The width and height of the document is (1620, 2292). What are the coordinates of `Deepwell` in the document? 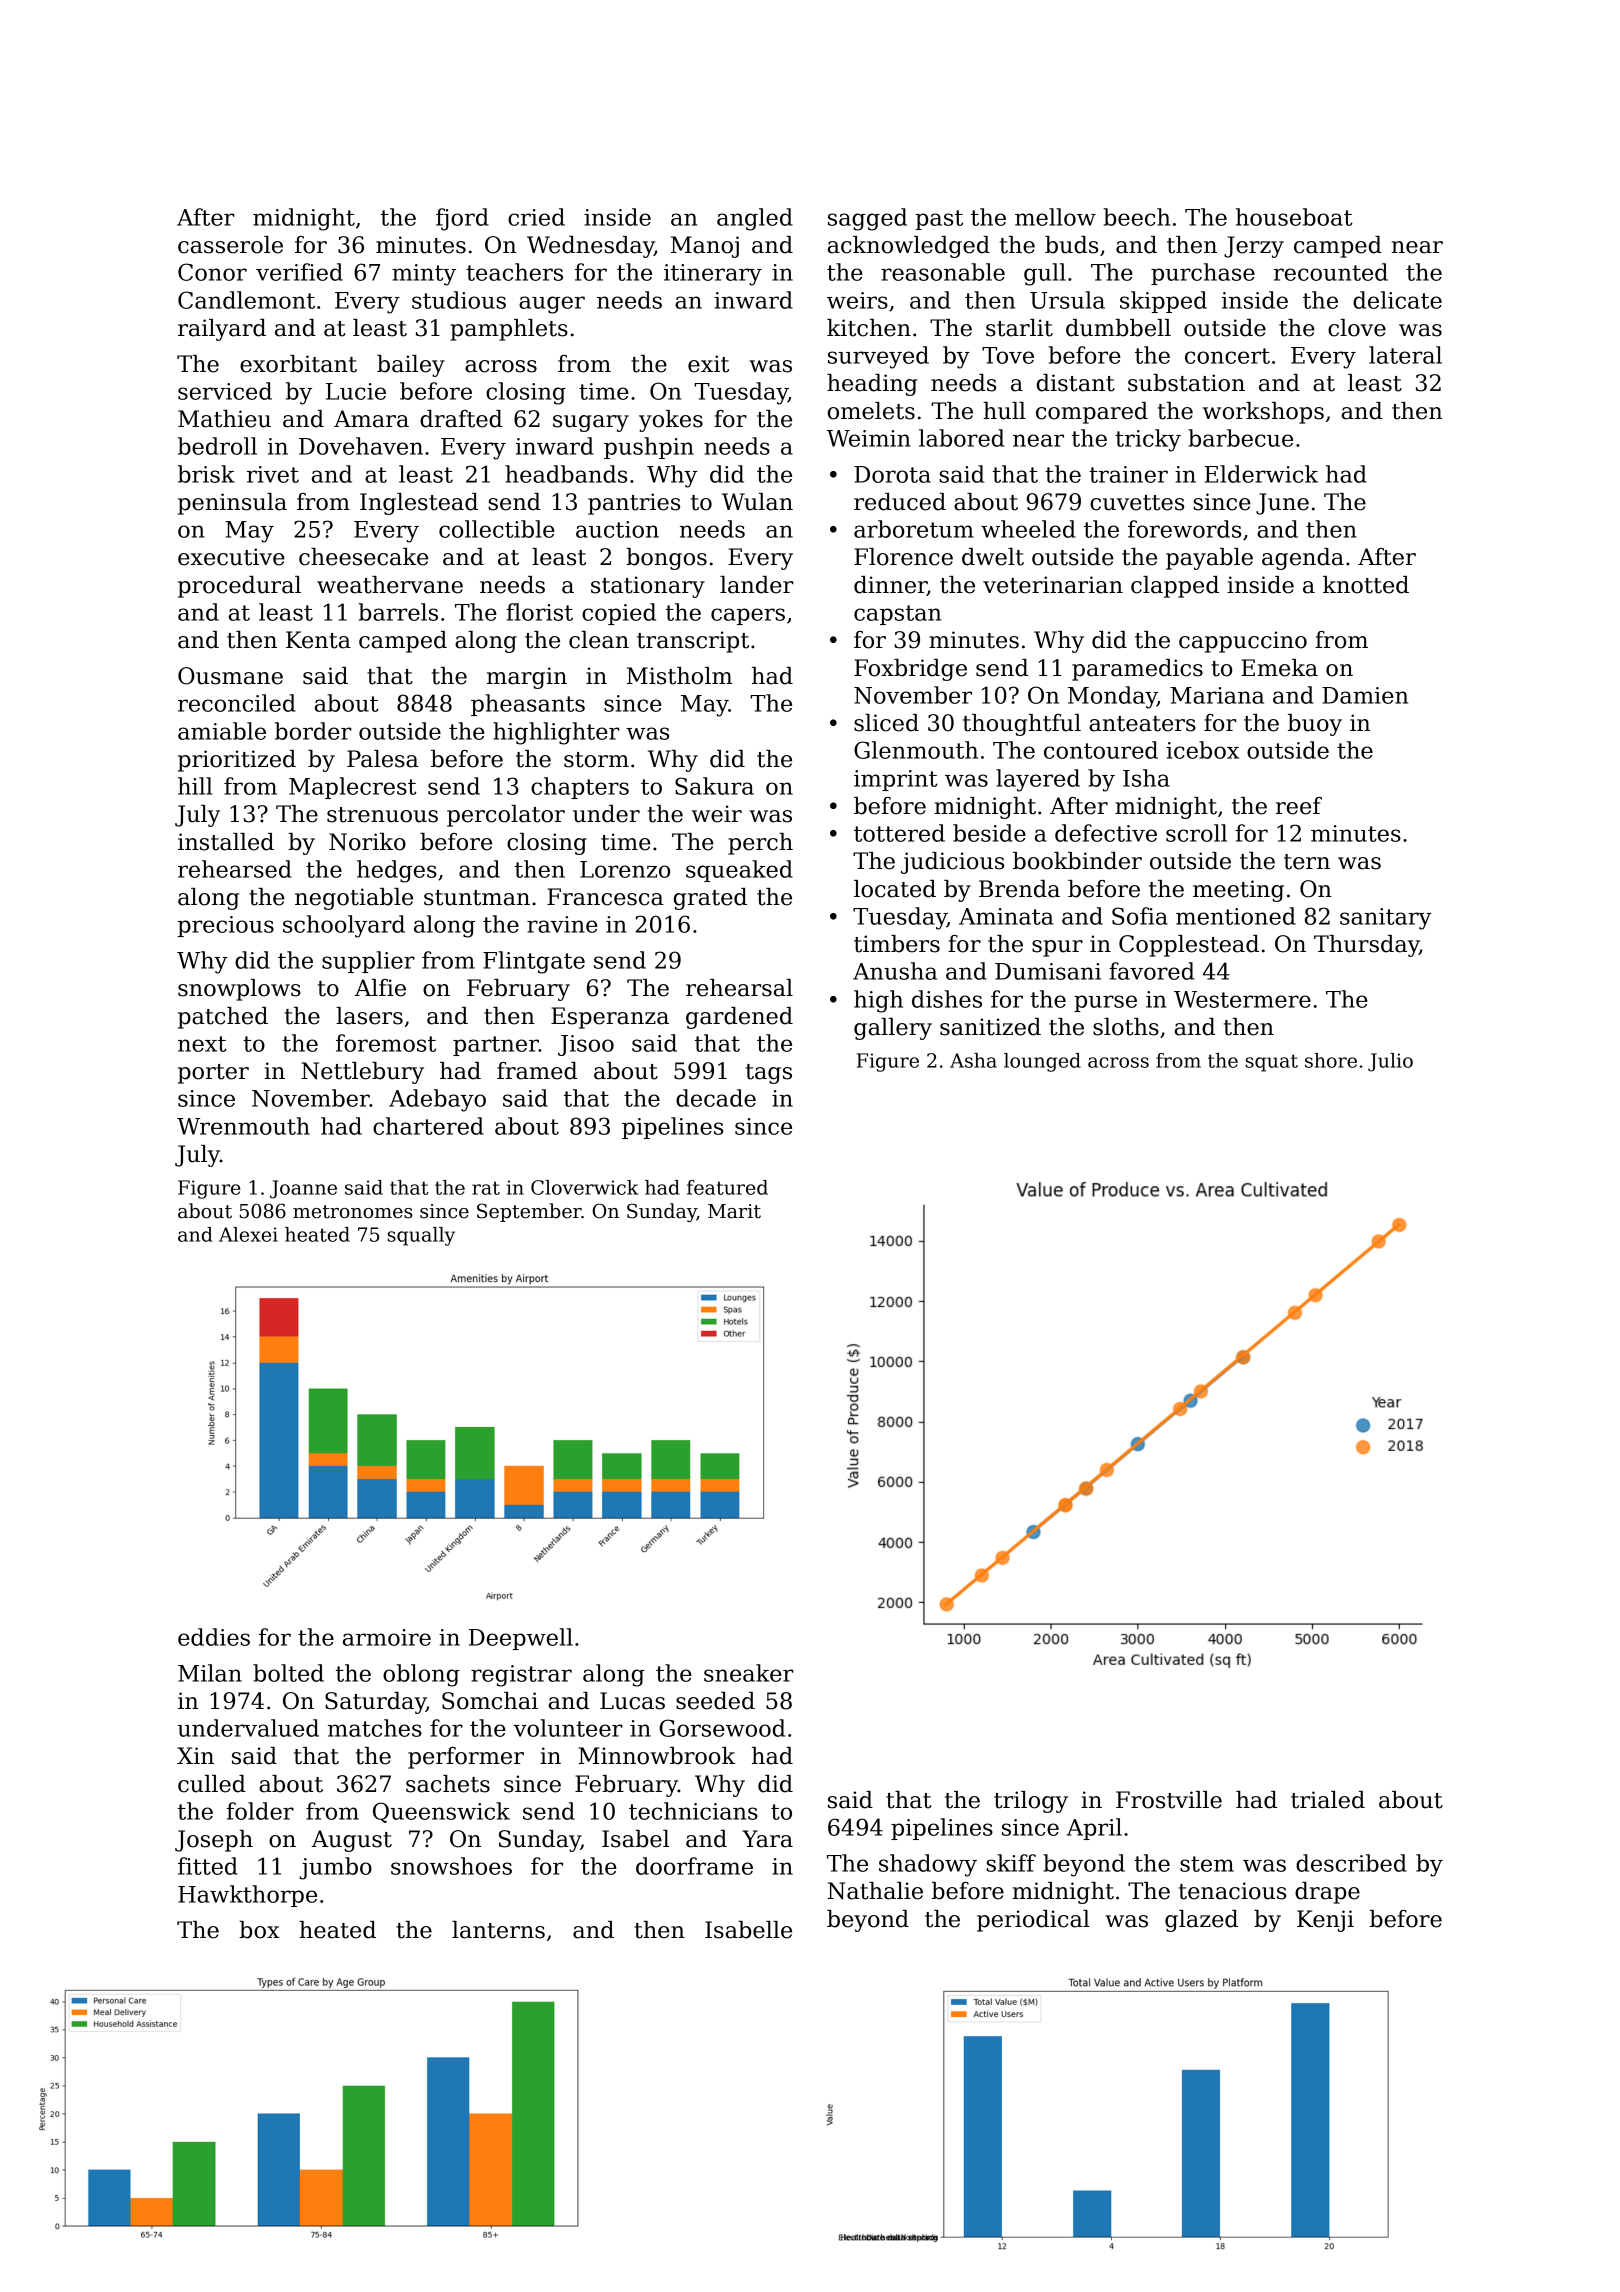 It's located at (521, 1639).
